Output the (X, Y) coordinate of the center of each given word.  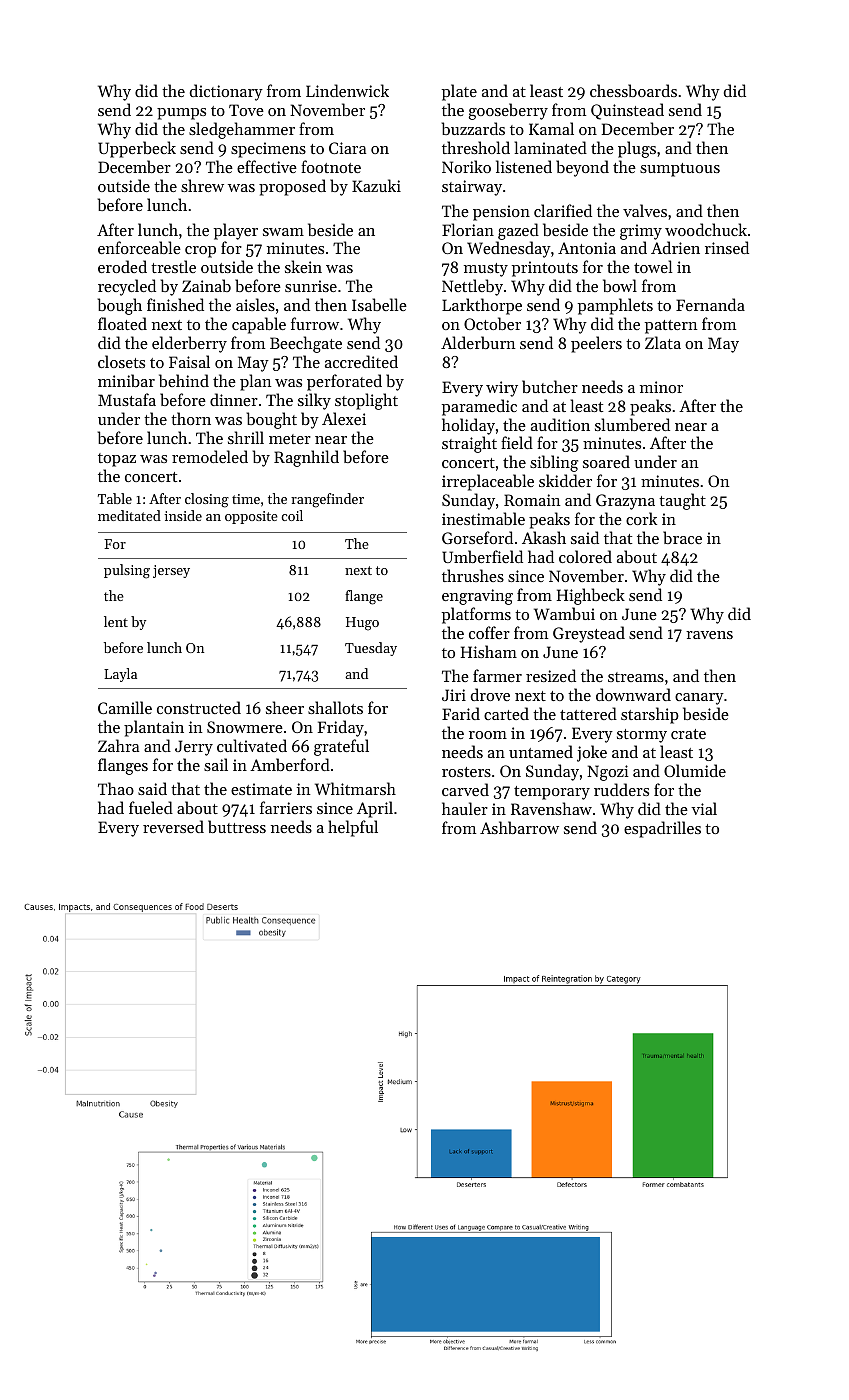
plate (459, 92)
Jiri (454, 695)
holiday (468, 426)
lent (116, 621)
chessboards (633, 90)
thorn (191, 418)
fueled (151, 807)
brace (682, 537)
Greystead (589, 634)
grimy (641, 232)
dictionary (226, 92)
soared (606, 461)
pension (501, 213)
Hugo (362, 624)
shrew (202, 185)
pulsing (127, 571)
